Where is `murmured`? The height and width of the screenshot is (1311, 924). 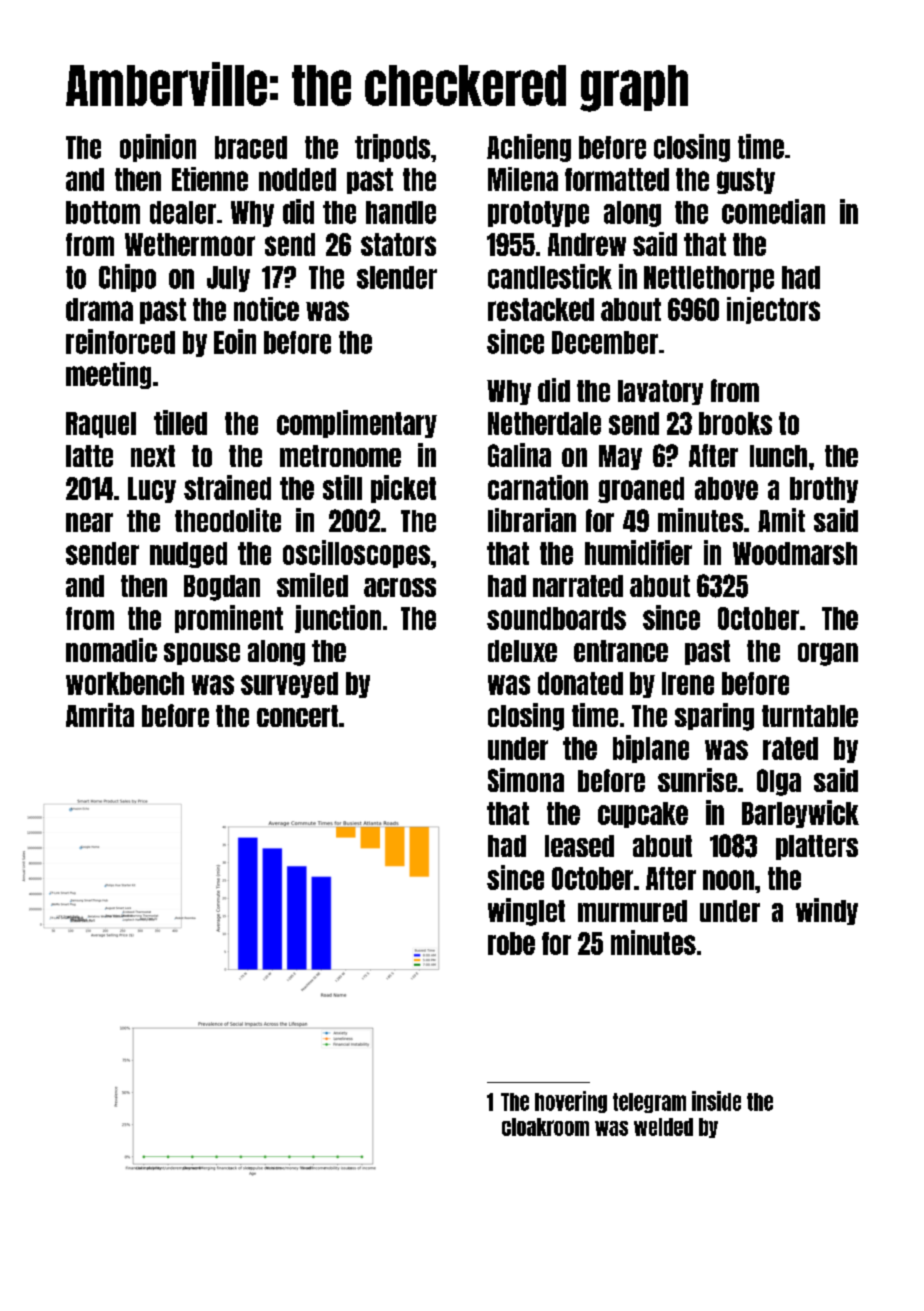 murmured is located at coordinates (632, 911).
